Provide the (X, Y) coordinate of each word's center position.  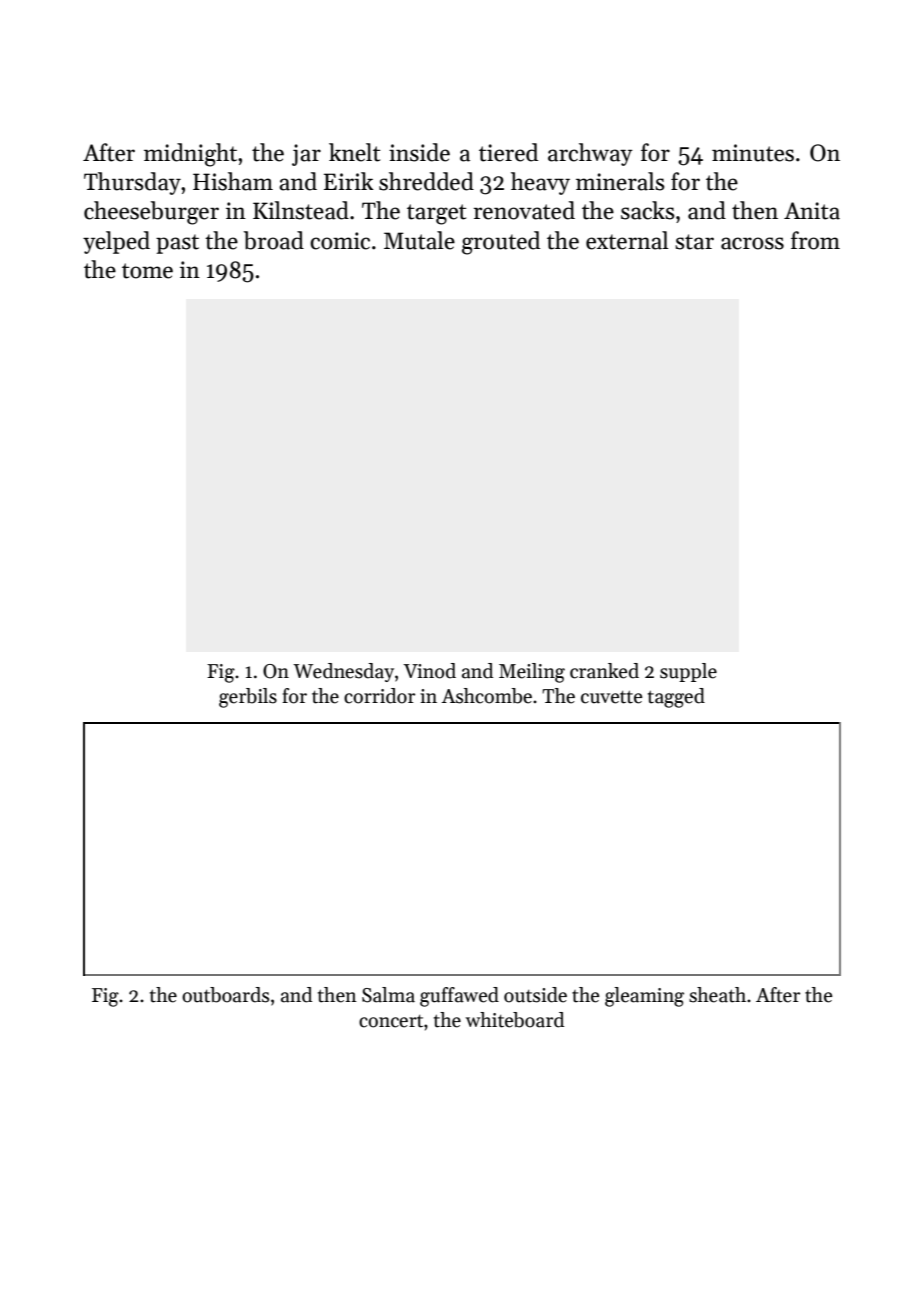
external (627, 240)
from (815, 240)
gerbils (248, 698)
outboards (225, 995)
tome (147, 271)
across (752, 243)
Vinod (429, 671)
